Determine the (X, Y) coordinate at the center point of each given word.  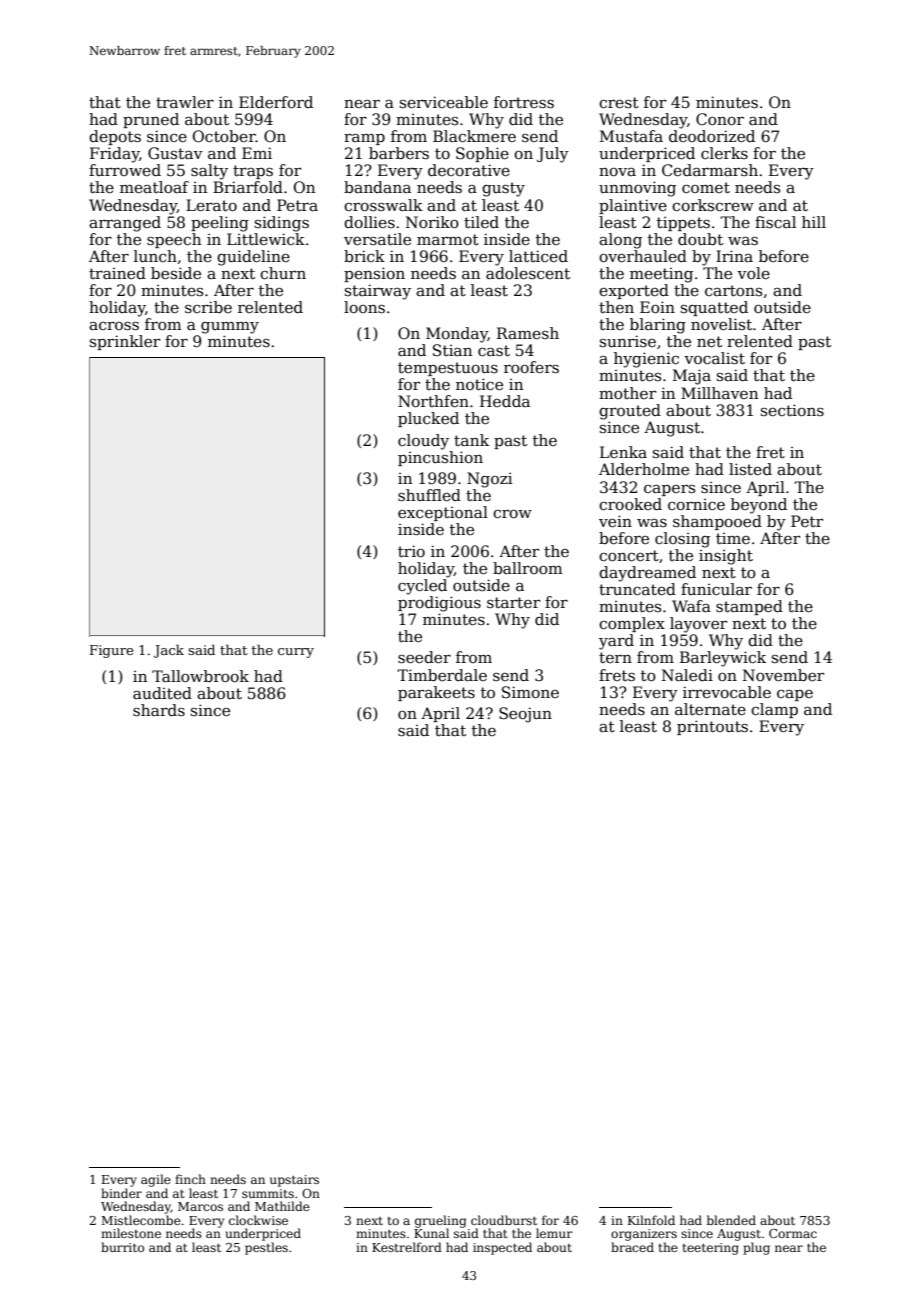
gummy (230, 328)
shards (159, 710)
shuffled (429, 495)
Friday (114, 155)
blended (731, 1220)
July (553, 155)
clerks (724, 153)
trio (411, 551)
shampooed (717, 522)
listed (750, 469)
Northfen (433, 401)
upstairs (294, 1181)
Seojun (525, 715)
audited (162, 693)
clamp (774, 710)
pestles (266, 1248)
